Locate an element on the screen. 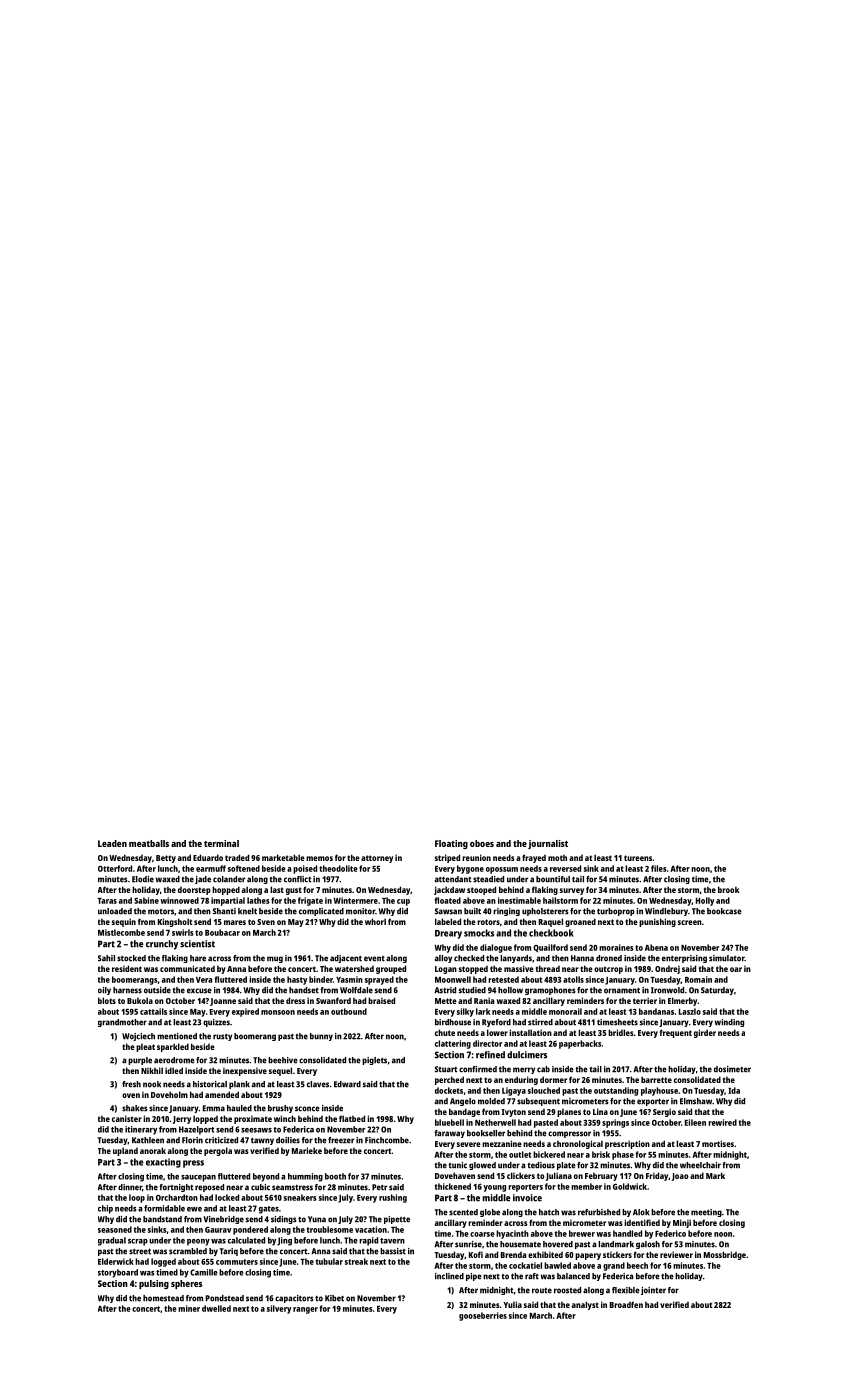 This screenshot has width=849, height=1400. frequent is located at coordinates (676, 1033).
